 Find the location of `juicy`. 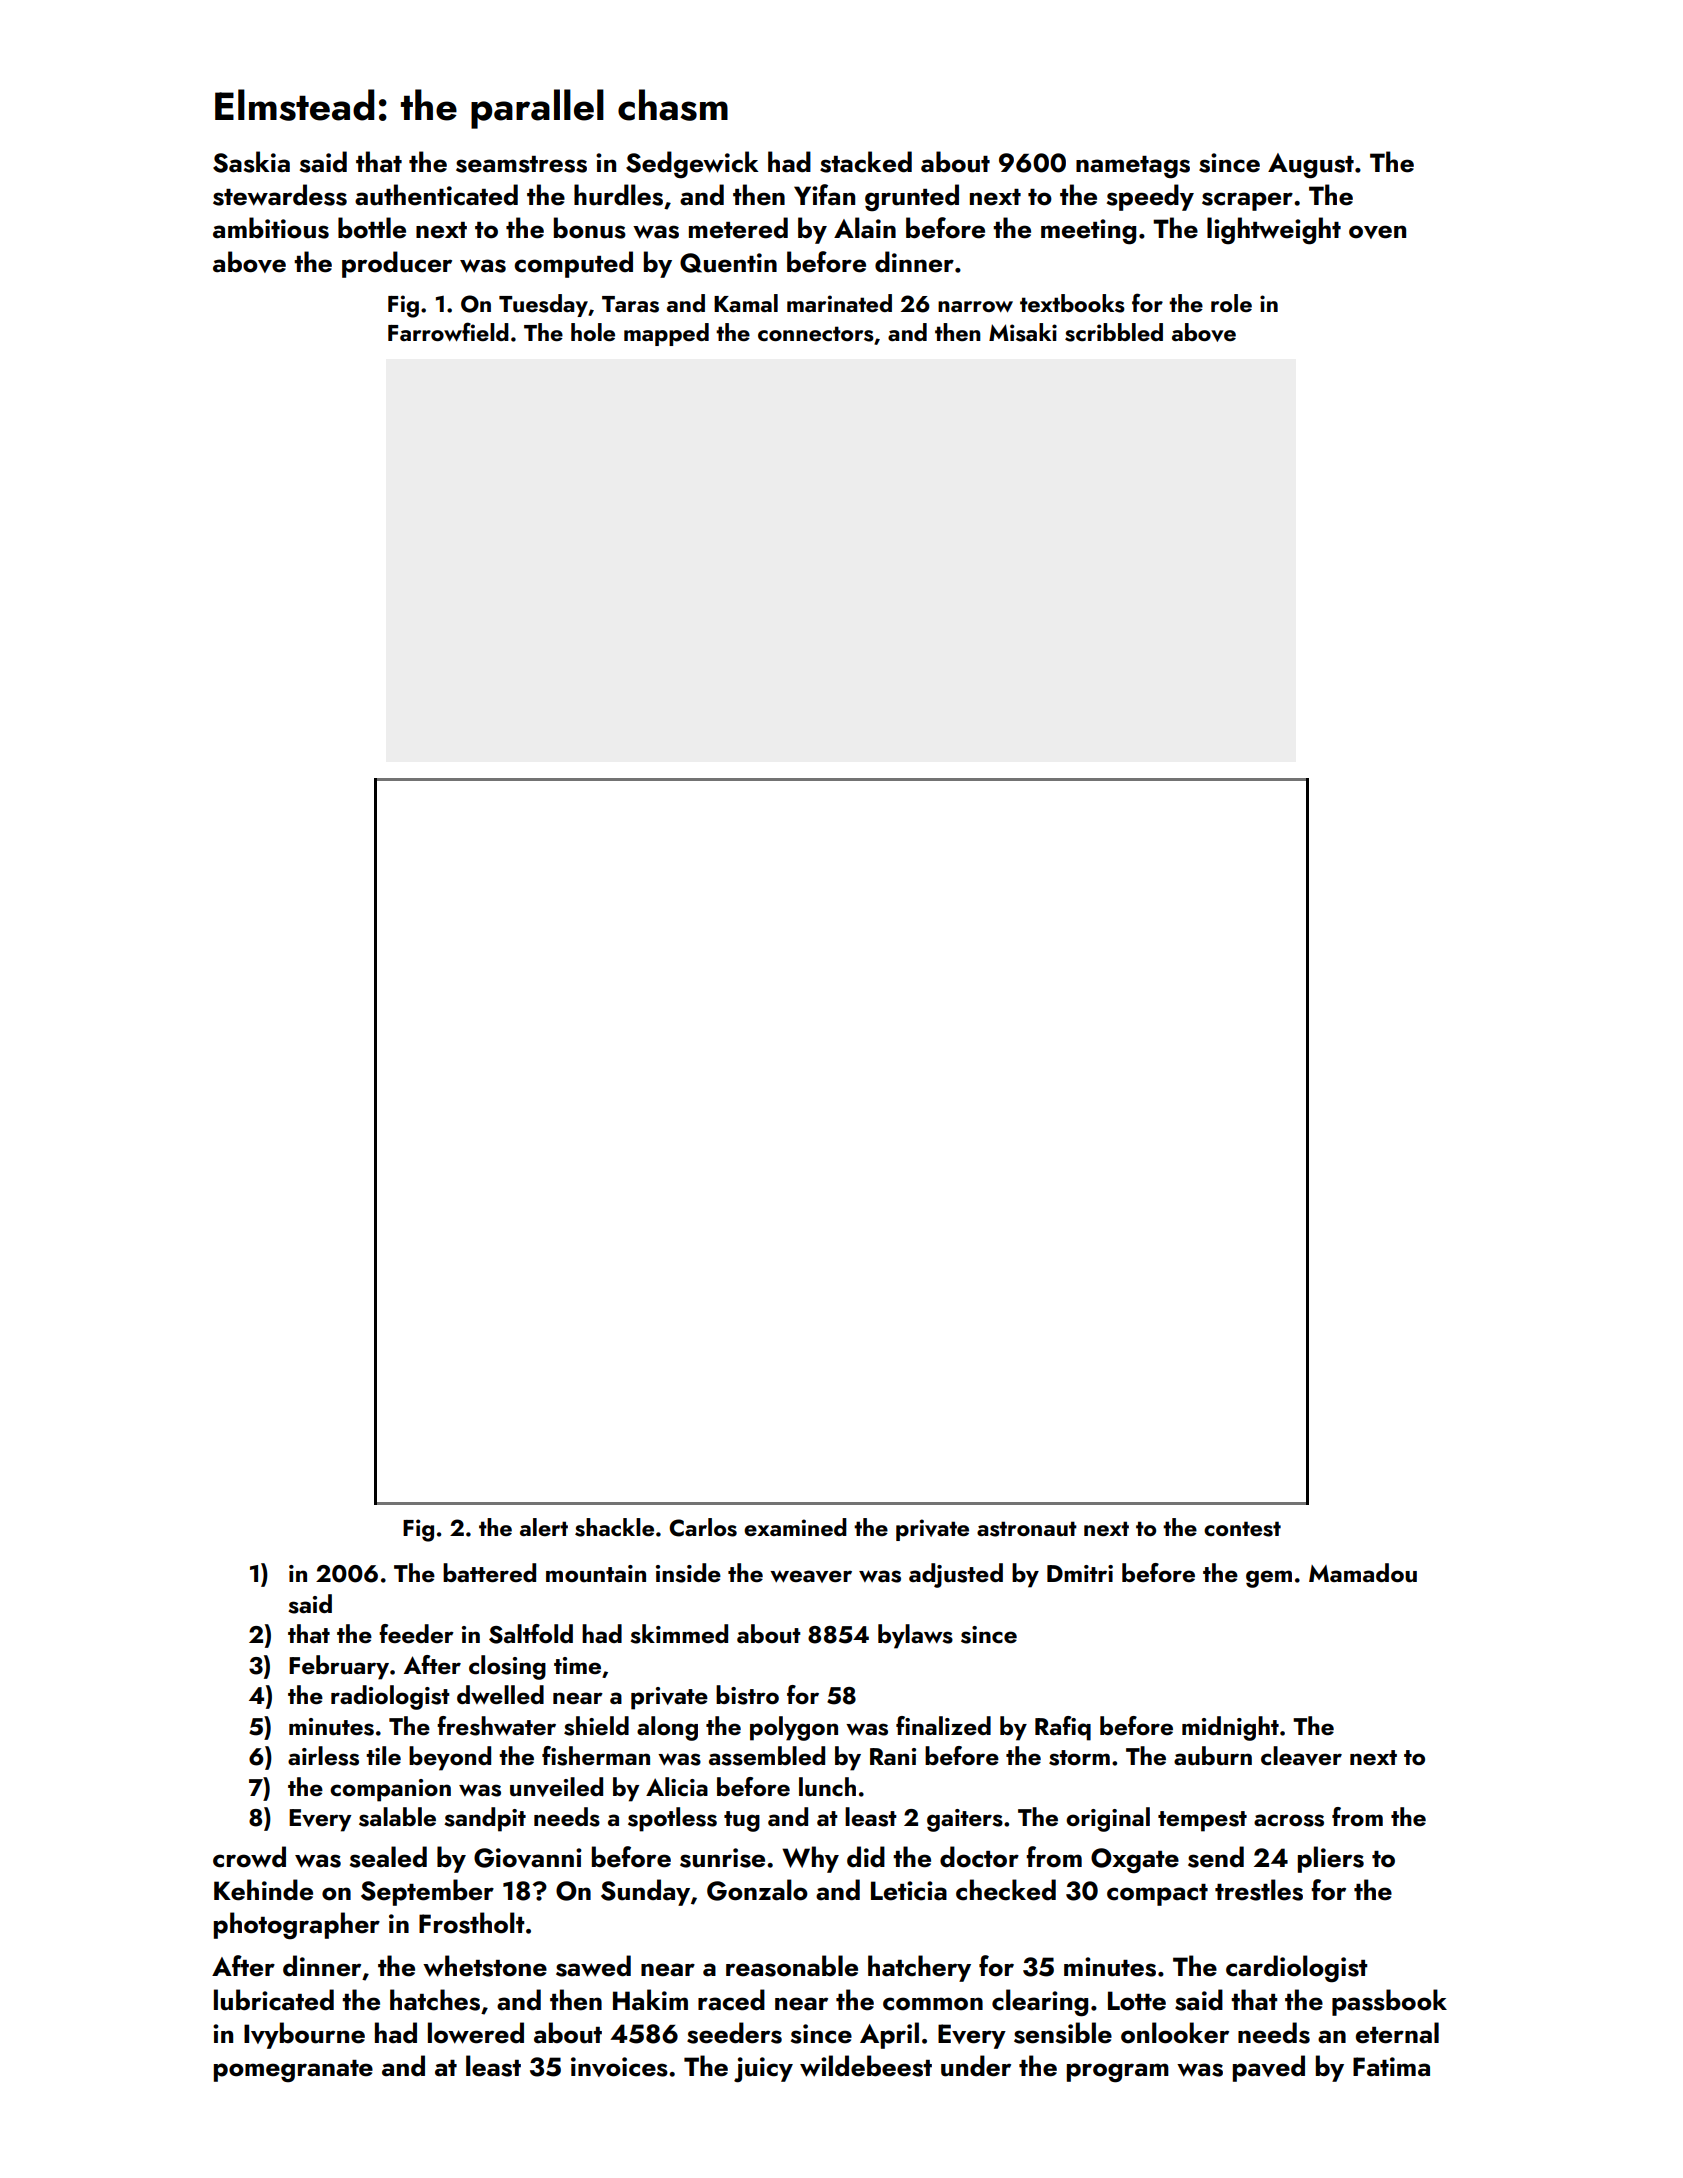

juicy is located at coordinates (763, 2070).
